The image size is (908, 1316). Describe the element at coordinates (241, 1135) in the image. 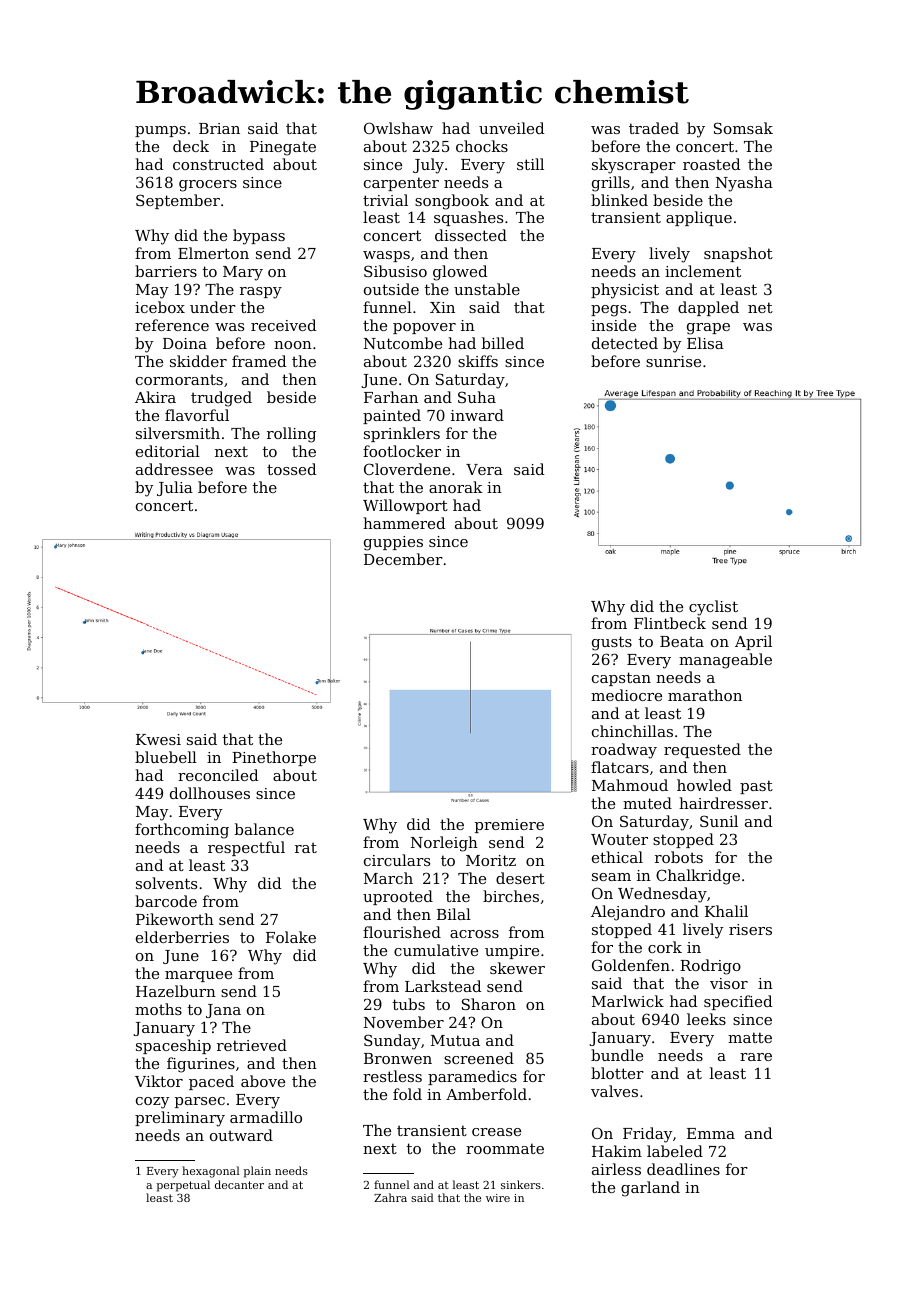

I see `outward` at that location.
